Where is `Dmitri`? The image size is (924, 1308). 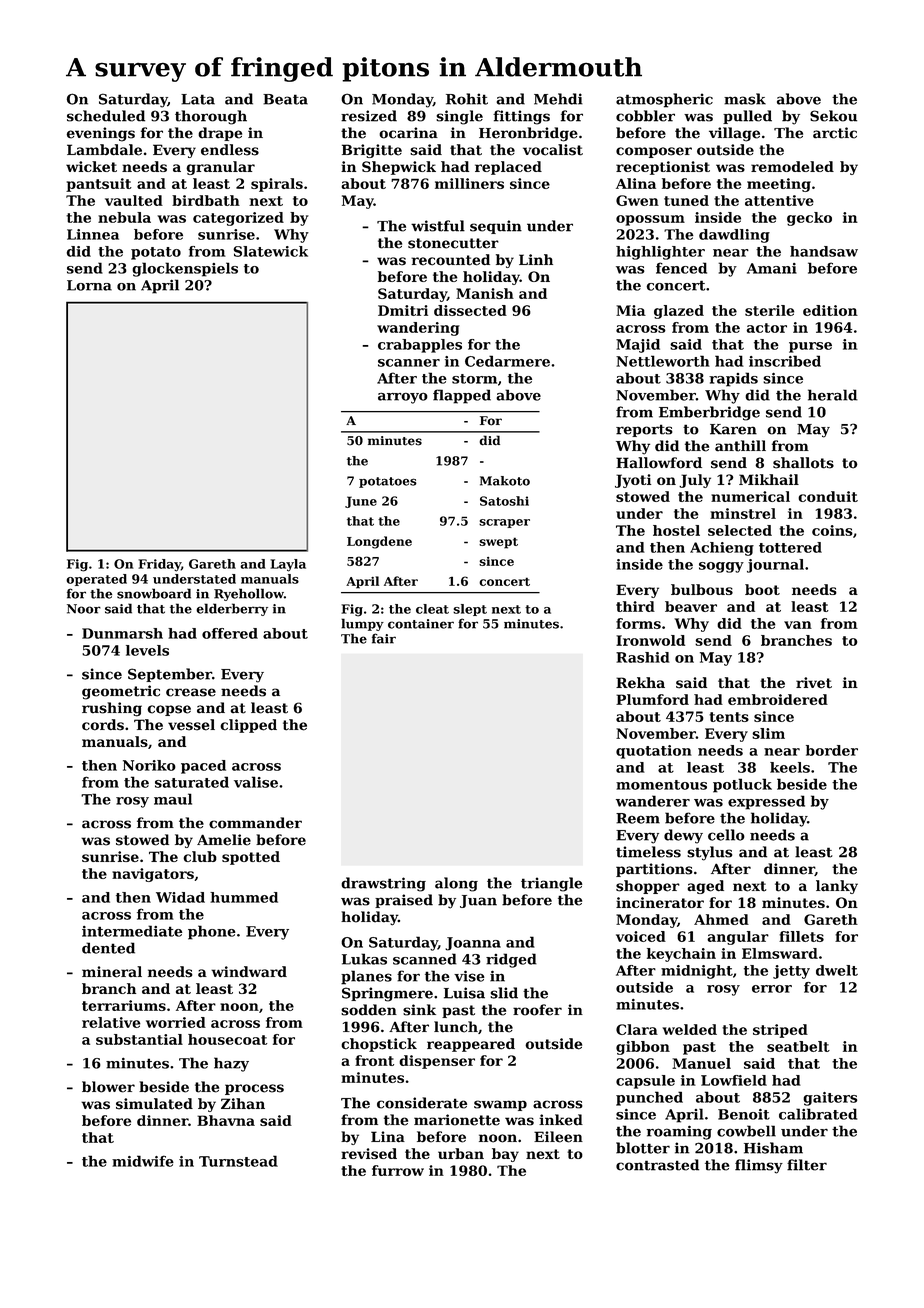
Dmitri is located at coordinates (403, 310).
